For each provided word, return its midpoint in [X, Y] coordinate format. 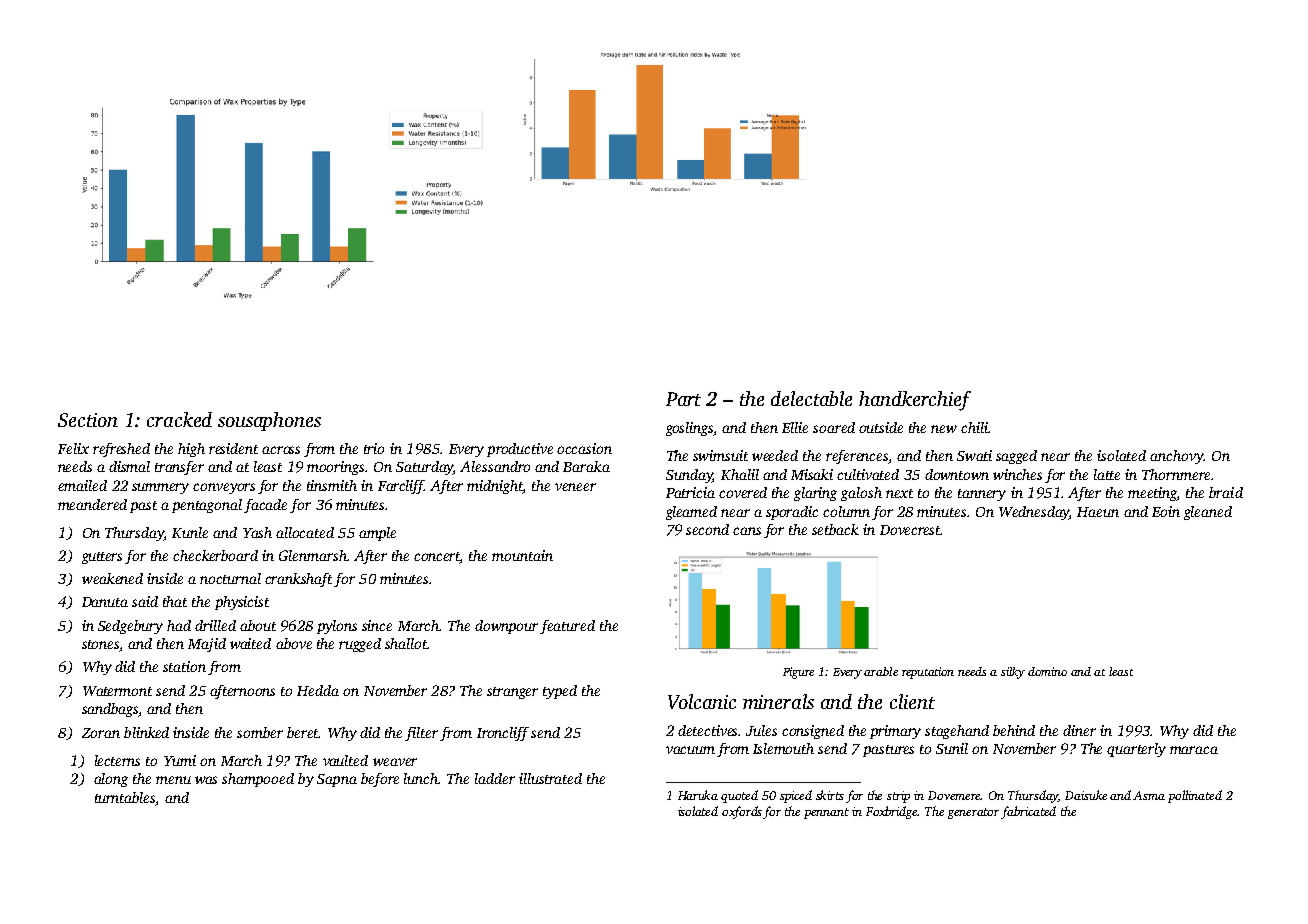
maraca [1194, 750]
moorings [335, 468]
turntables [125, 797]
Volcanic [702, 701]
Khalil [740, 474]
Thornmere [1176, 474]
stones [101, 646]
